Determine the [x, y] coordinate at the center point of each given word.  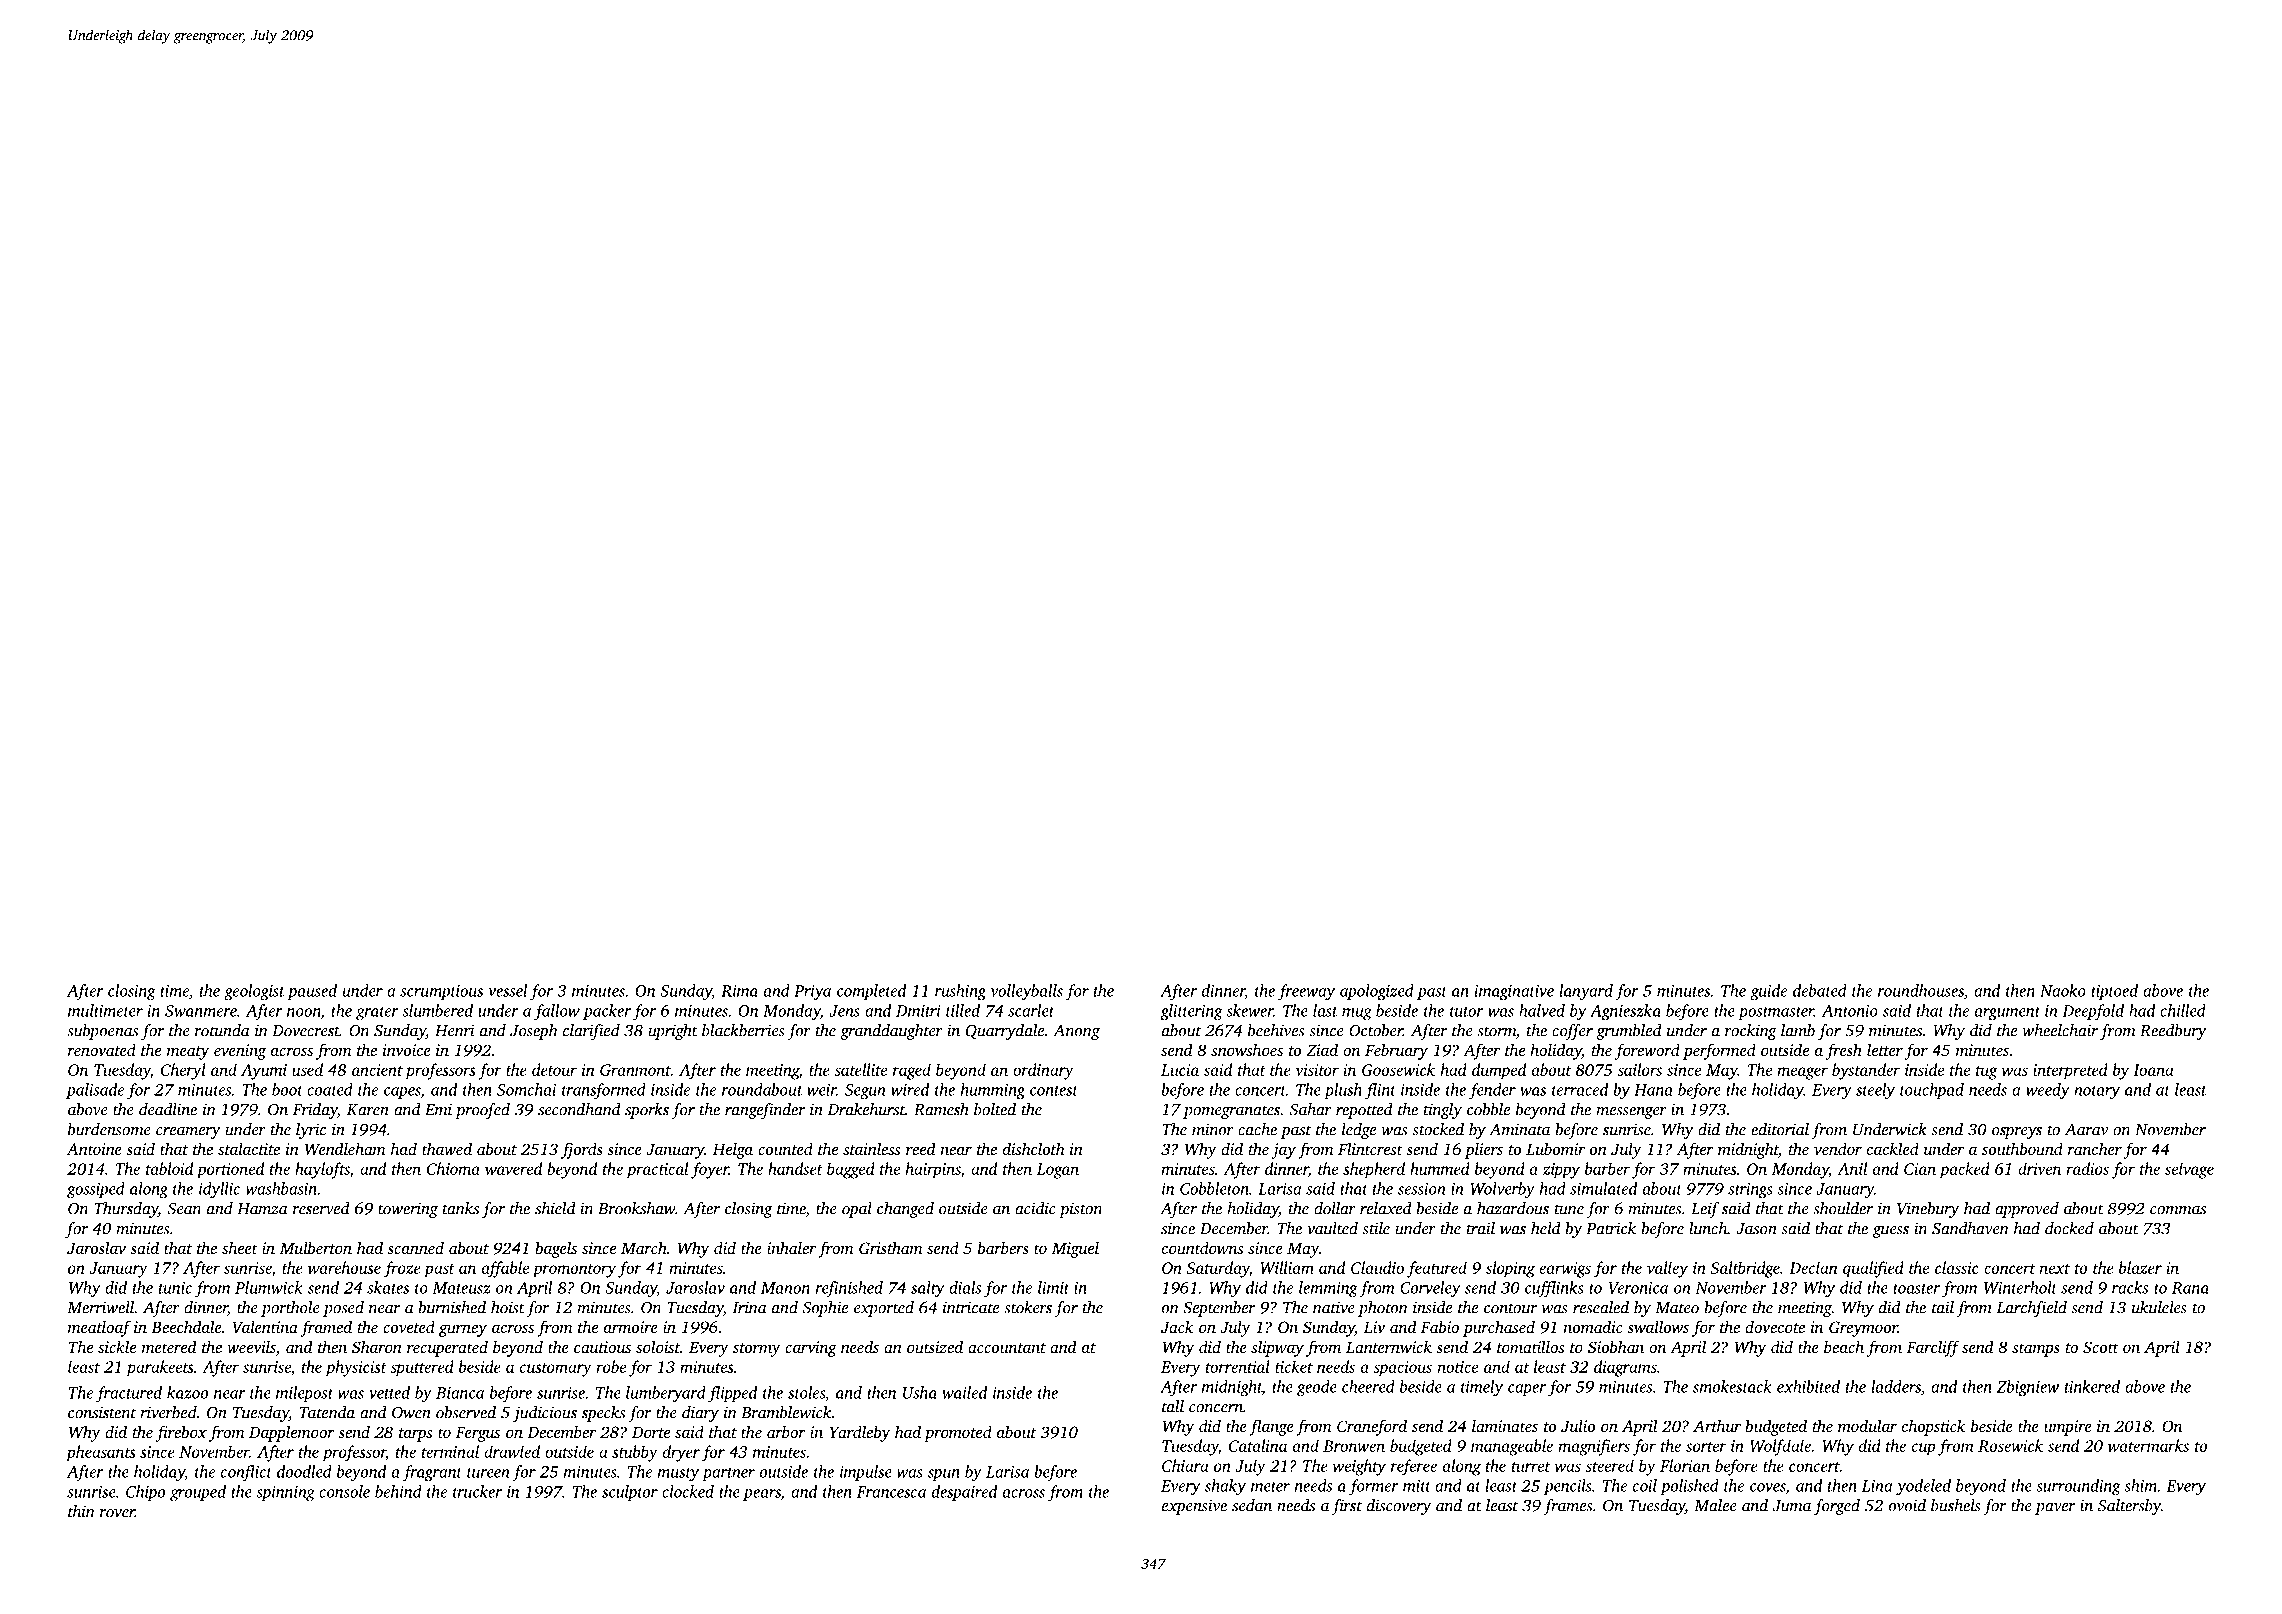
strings [1750, 1191]
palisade [95, 1091]
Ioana [2153, 1070]
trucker [477, 1491]
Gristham [891, 1247]
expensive [1194, 1507]
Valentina [265, 1326]
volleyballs [1027, 992]
